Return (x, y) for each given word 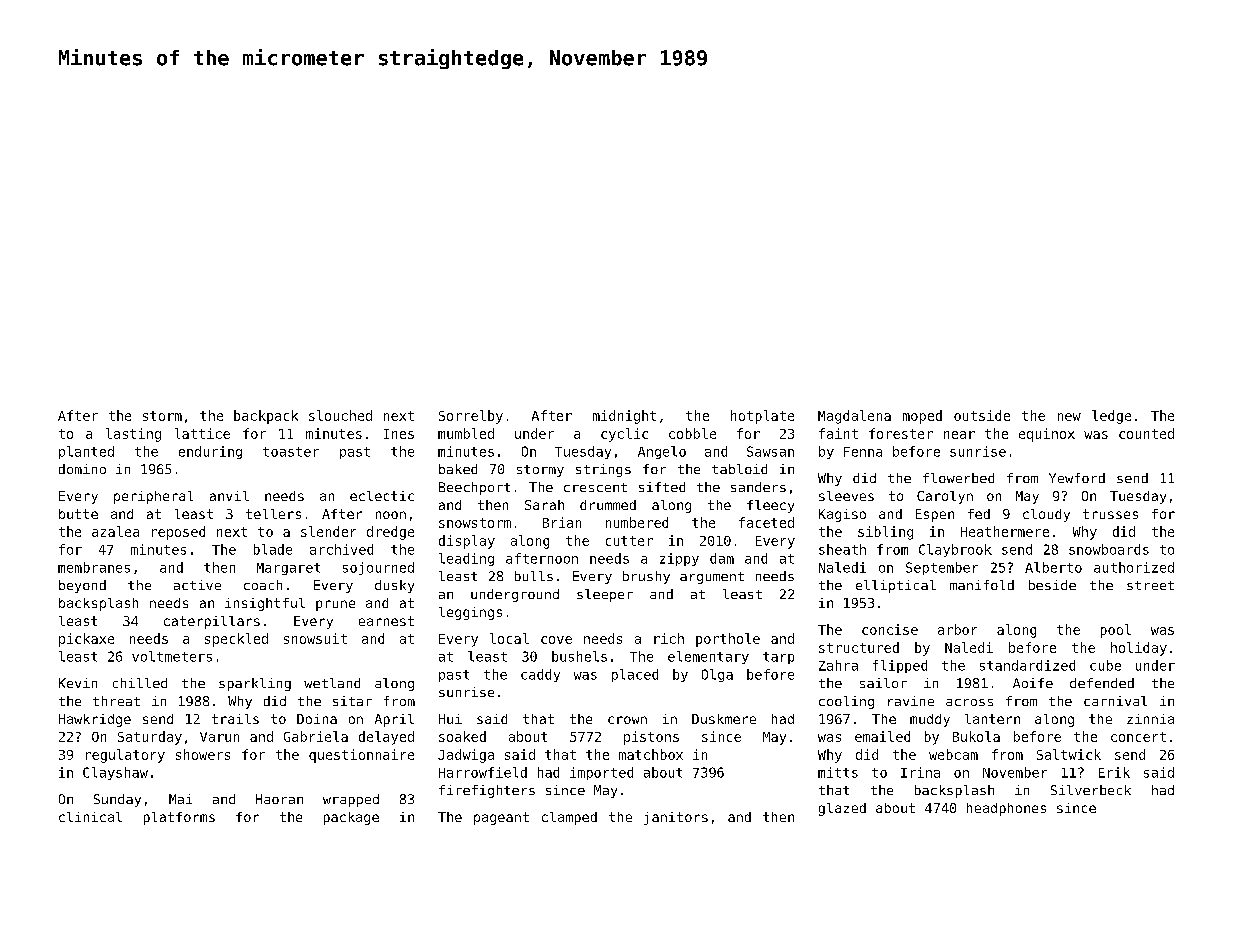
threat (116, 701)
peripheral (153, 497)
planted (86, 452)
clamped (569, 818)
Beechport (474, 488)
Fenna (863, 452)
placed (635, 675)
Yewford (1077, 478)
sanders (758, 487)
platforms (179, 818)
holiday (1139, 649)
